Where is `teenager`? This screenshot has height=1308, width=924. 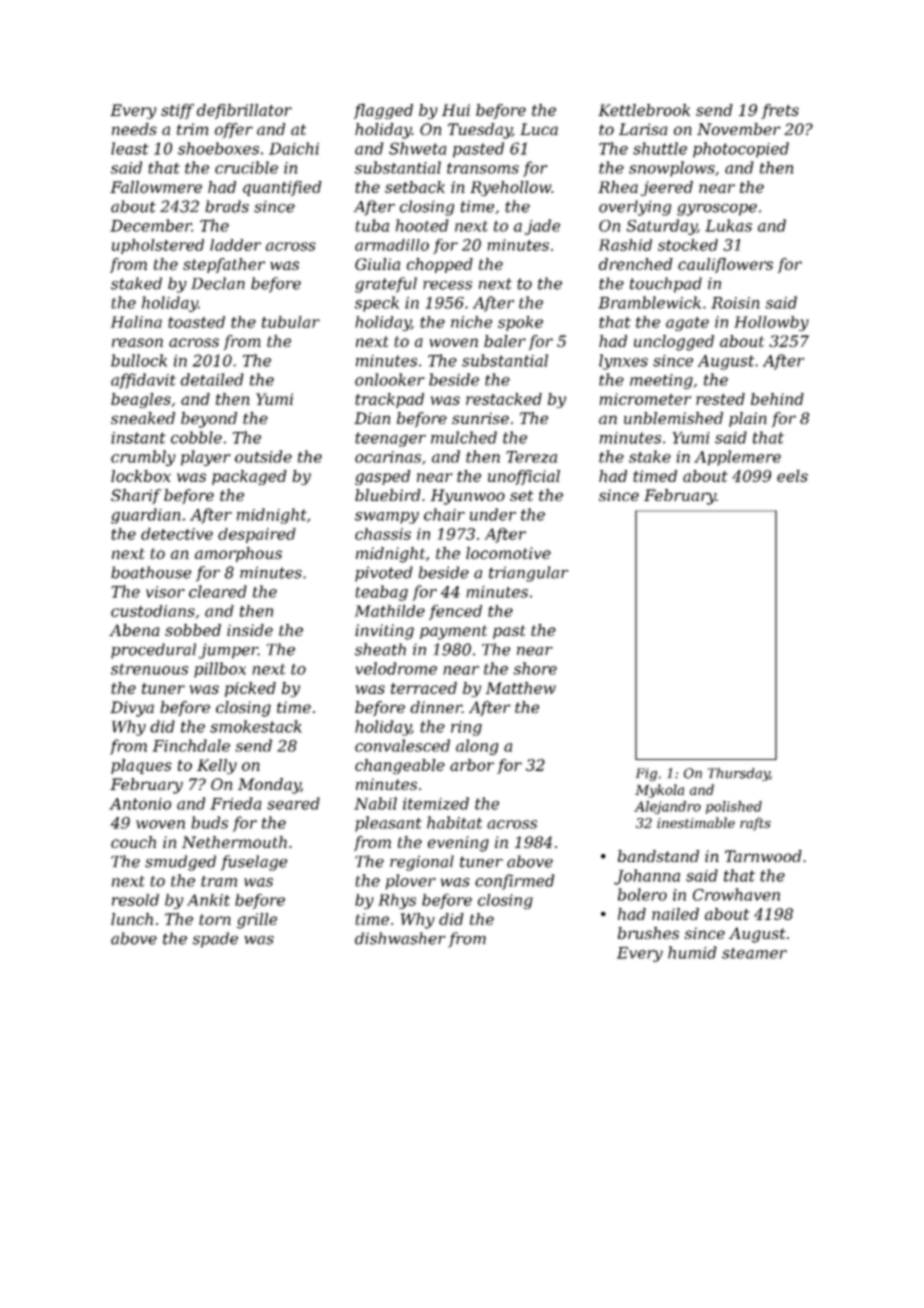 teenager is located at coordinates (390, 439).
